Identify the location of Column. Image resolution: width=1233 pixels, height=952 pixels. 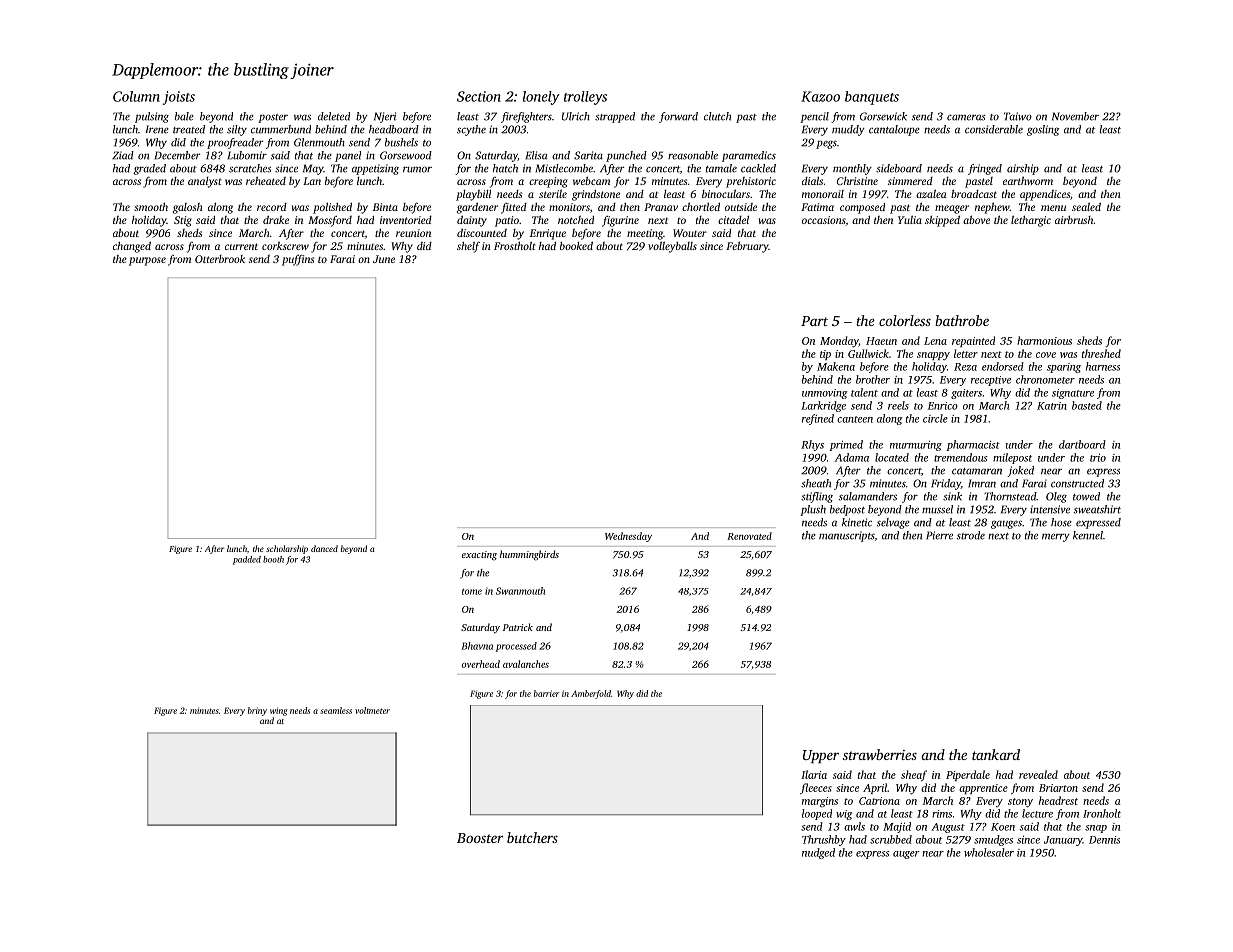
(136, 96).
